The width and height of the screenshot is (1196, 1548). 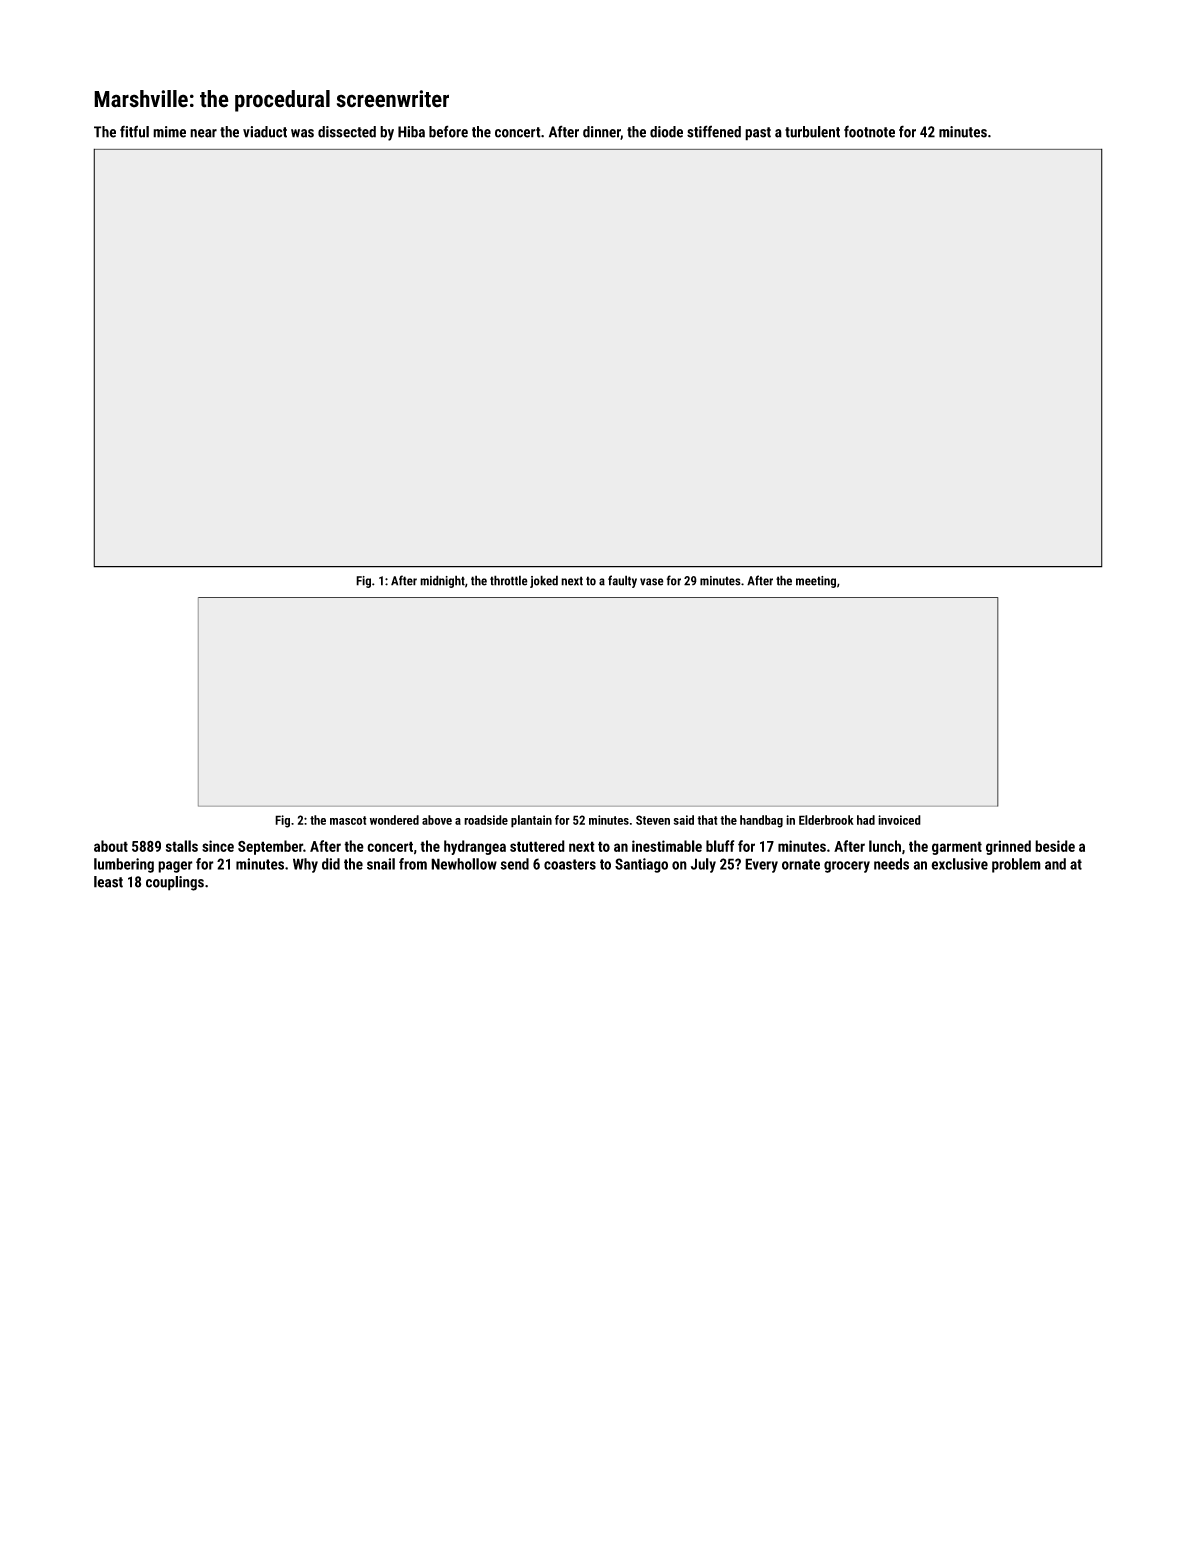 I want to click on mascot, so click(x=348, y=820).
